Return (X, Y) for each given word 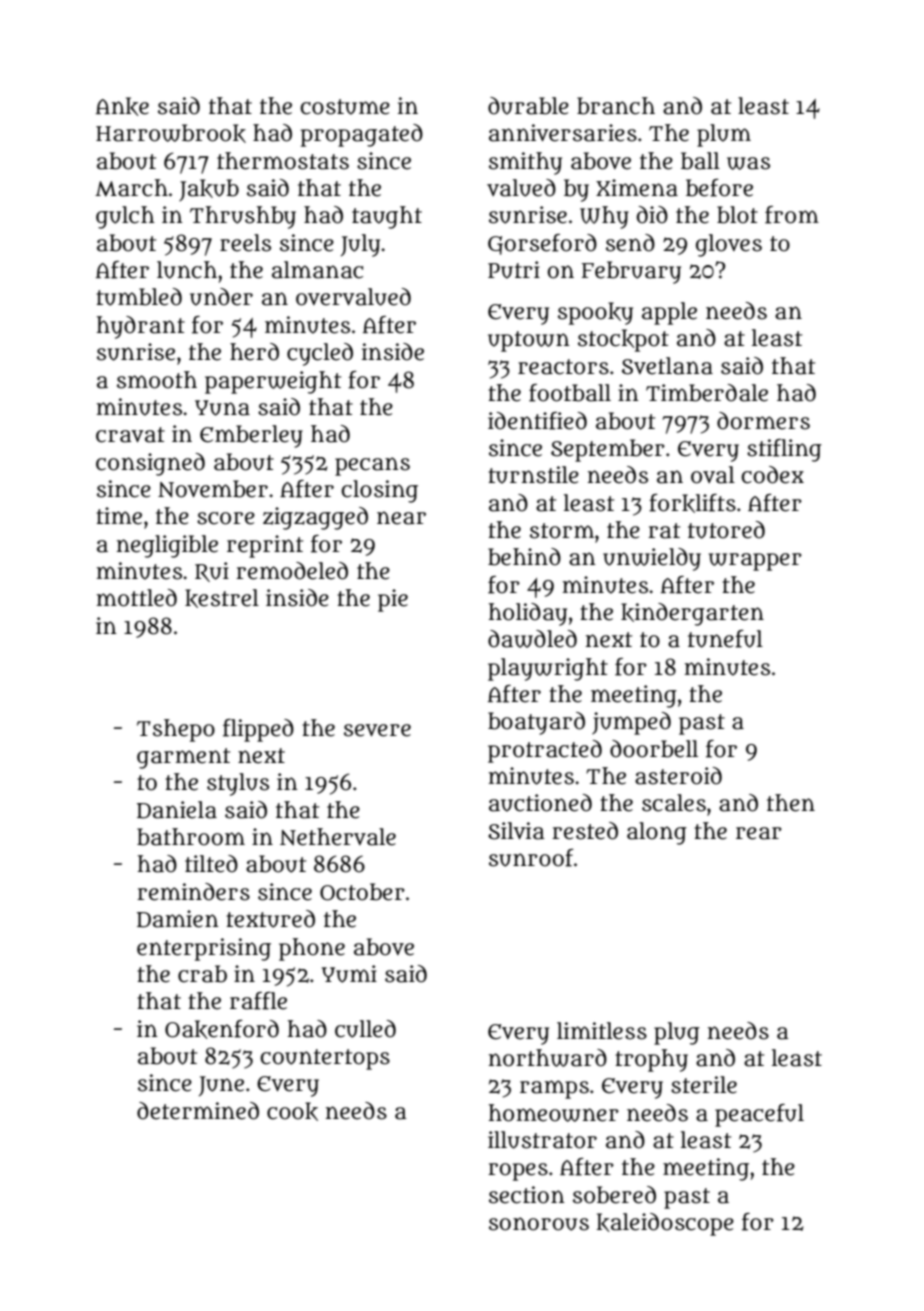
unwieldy (652, 559)
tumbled (139, 297)
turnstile (533, 475)
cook (292, 1111)
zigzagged (315, 518)
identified (537, 421)
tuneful (725, 639)
